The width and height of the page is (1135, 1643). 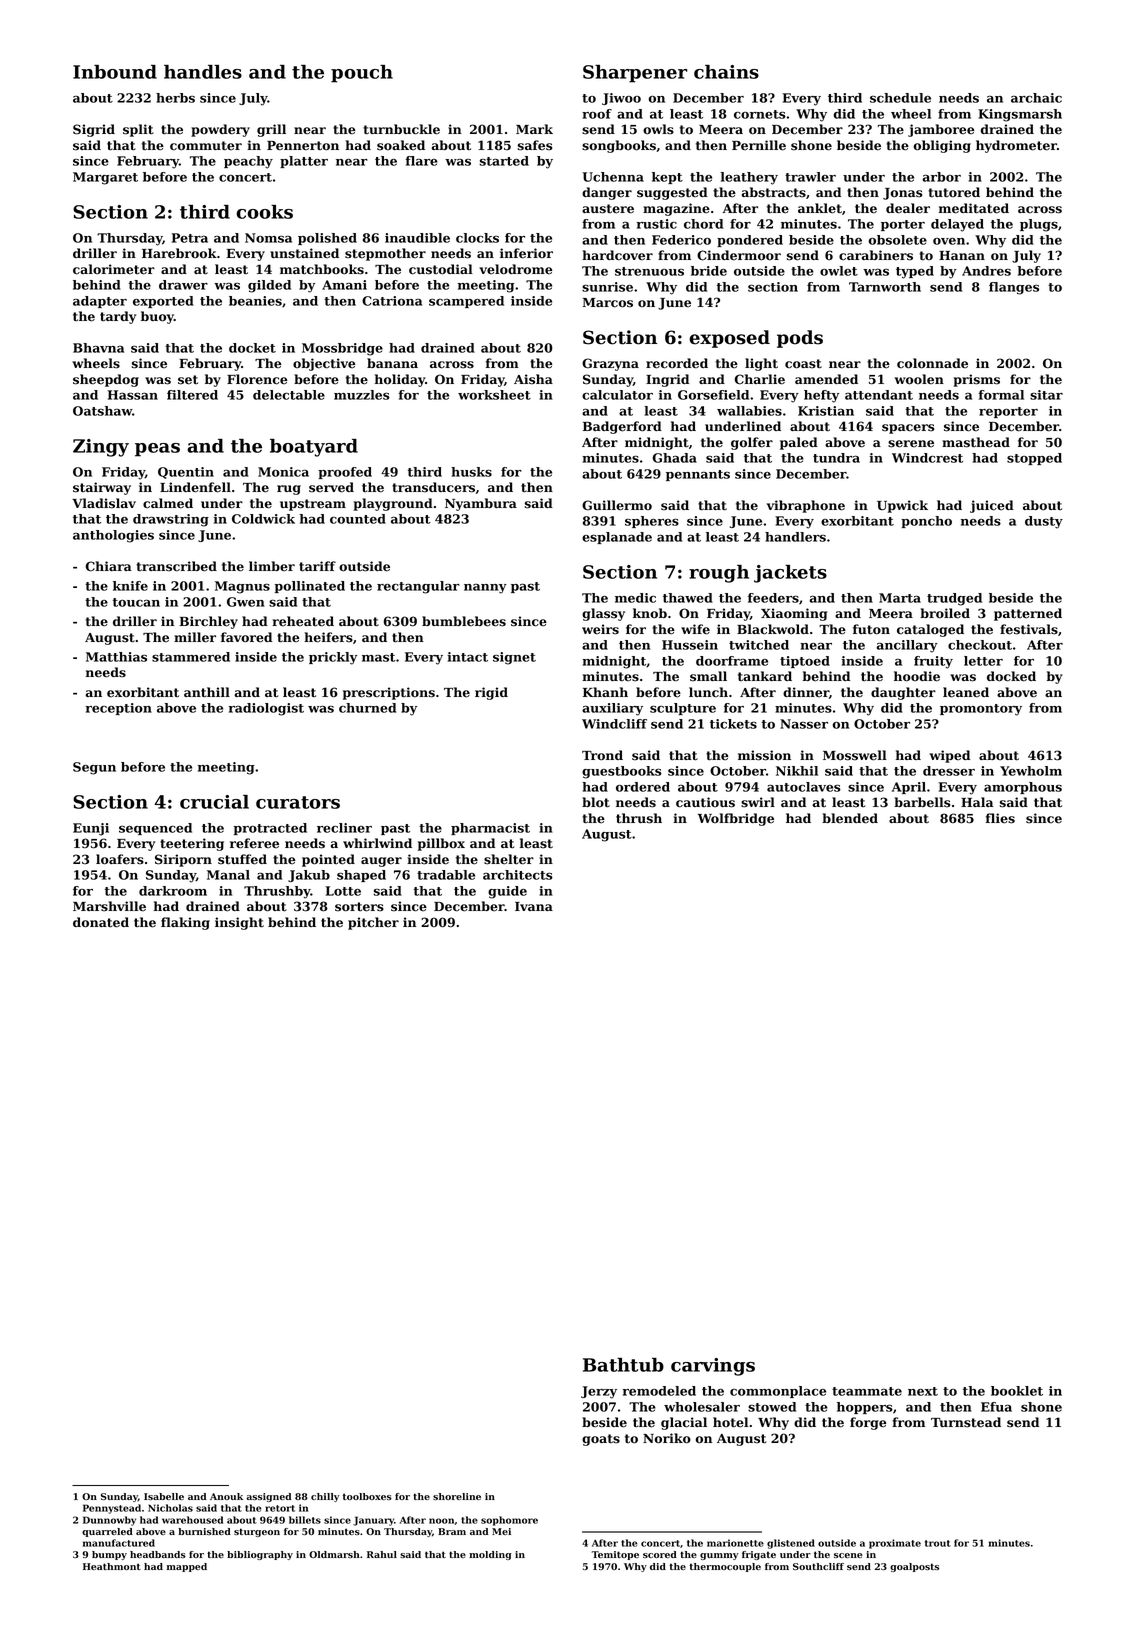 What do you see at coordinates (1011, 676) in the page?
I see `docked` at bounding box center [1011, 676].
